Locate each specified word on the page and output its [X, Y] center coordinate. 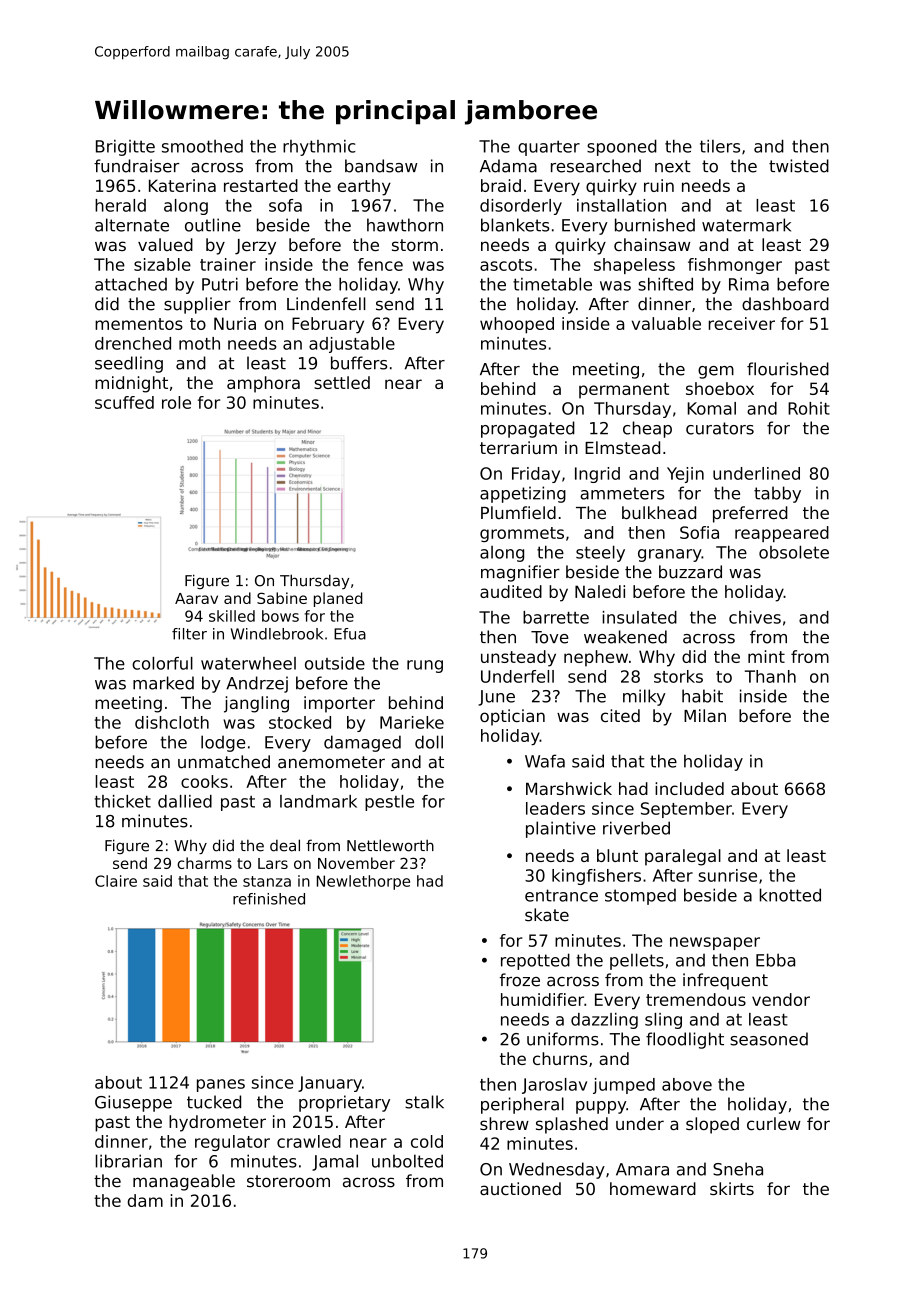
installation [621, 205]
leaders [555, 808]
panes [221, 1085]
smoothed [202, 146]
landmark [318, 801]
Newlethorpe [363, 882]
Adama [508, 166]
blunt [617, 855]
